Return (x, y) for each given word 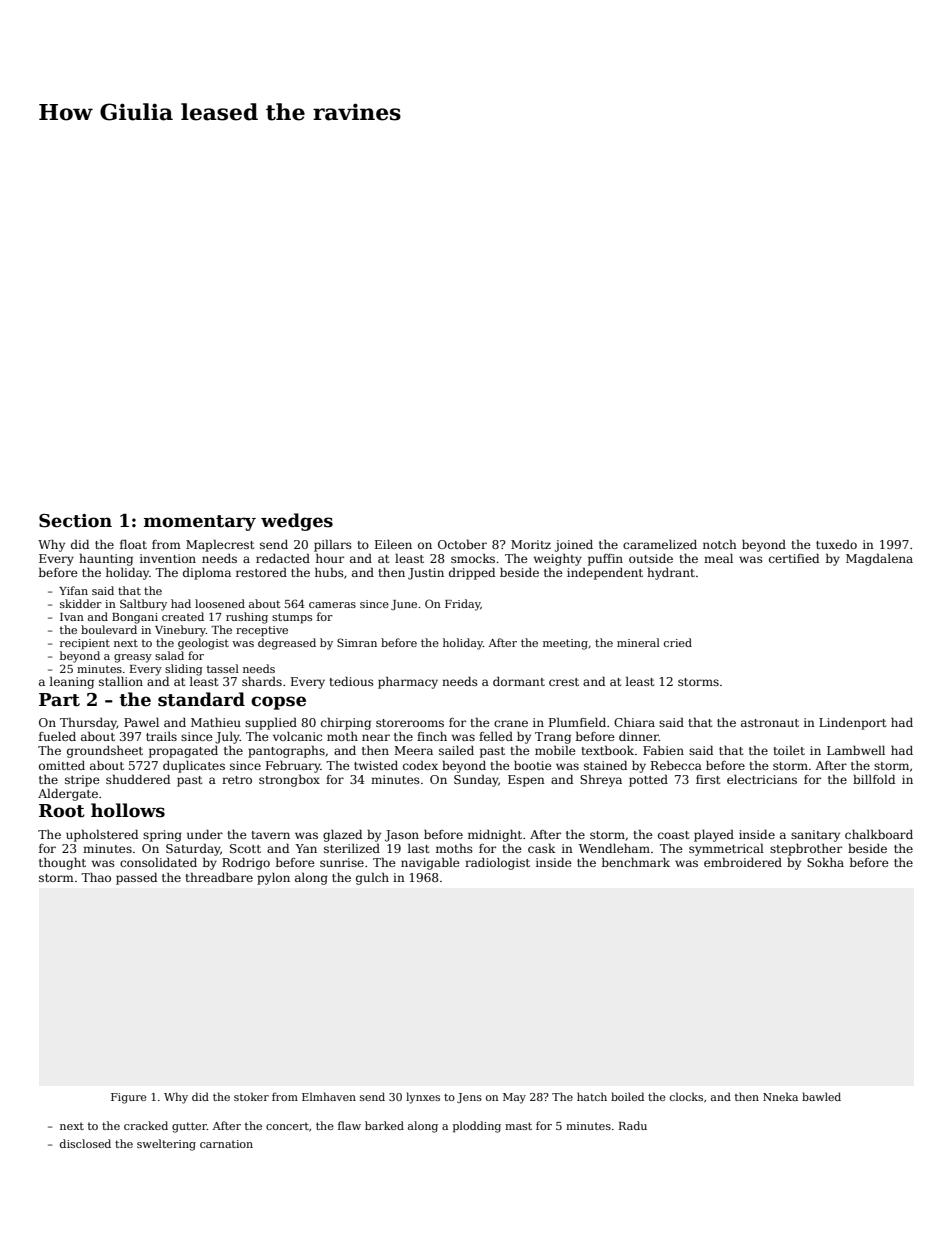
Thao (96, 877)
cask (542, 848)
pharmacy (408, 682)
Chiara (634, 722)
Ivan (72, 617)
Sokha (825, 862)
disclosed (85, 1143)
